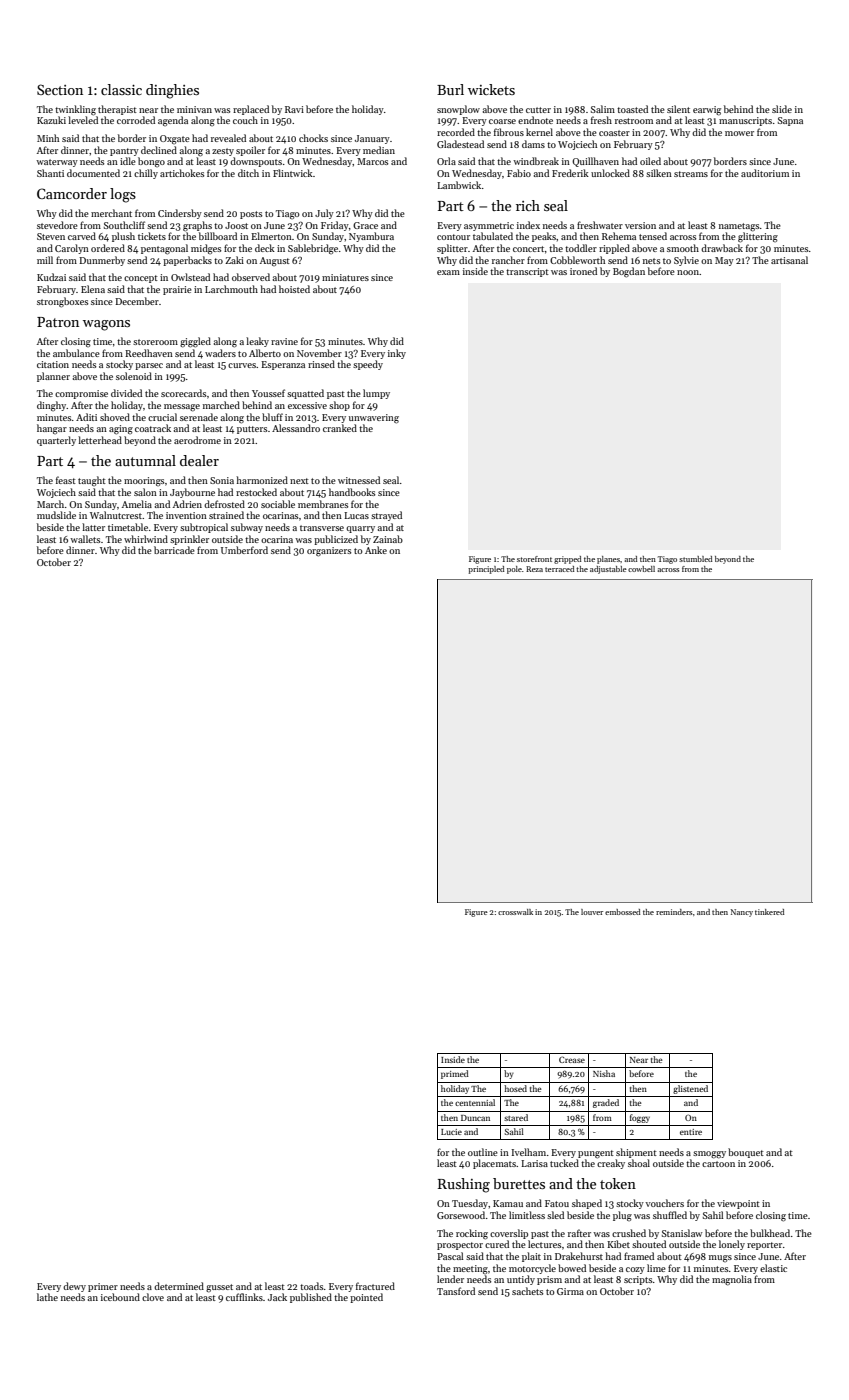 The image size is (849, 1400). Describe the element at coordinates (742, 913) in the screenshot. I see `Nancy` at that location.
